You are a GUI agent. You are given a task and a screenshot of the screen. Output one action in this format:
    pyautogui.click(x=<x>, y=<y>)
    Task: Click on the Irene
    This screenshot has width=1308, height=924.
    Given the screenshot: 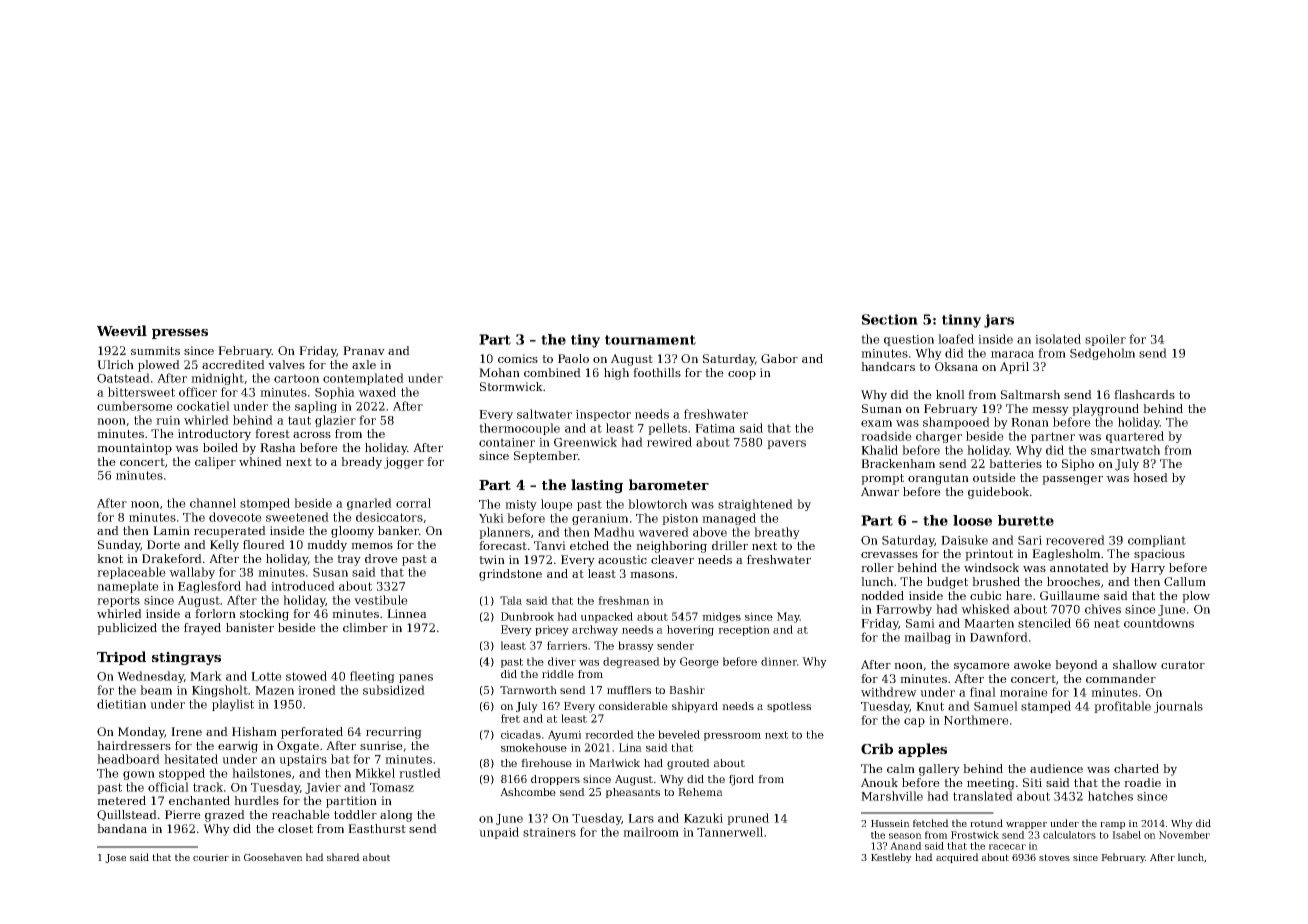 What is the action you would take?
    pyautogui.click(x=186, y=731)
